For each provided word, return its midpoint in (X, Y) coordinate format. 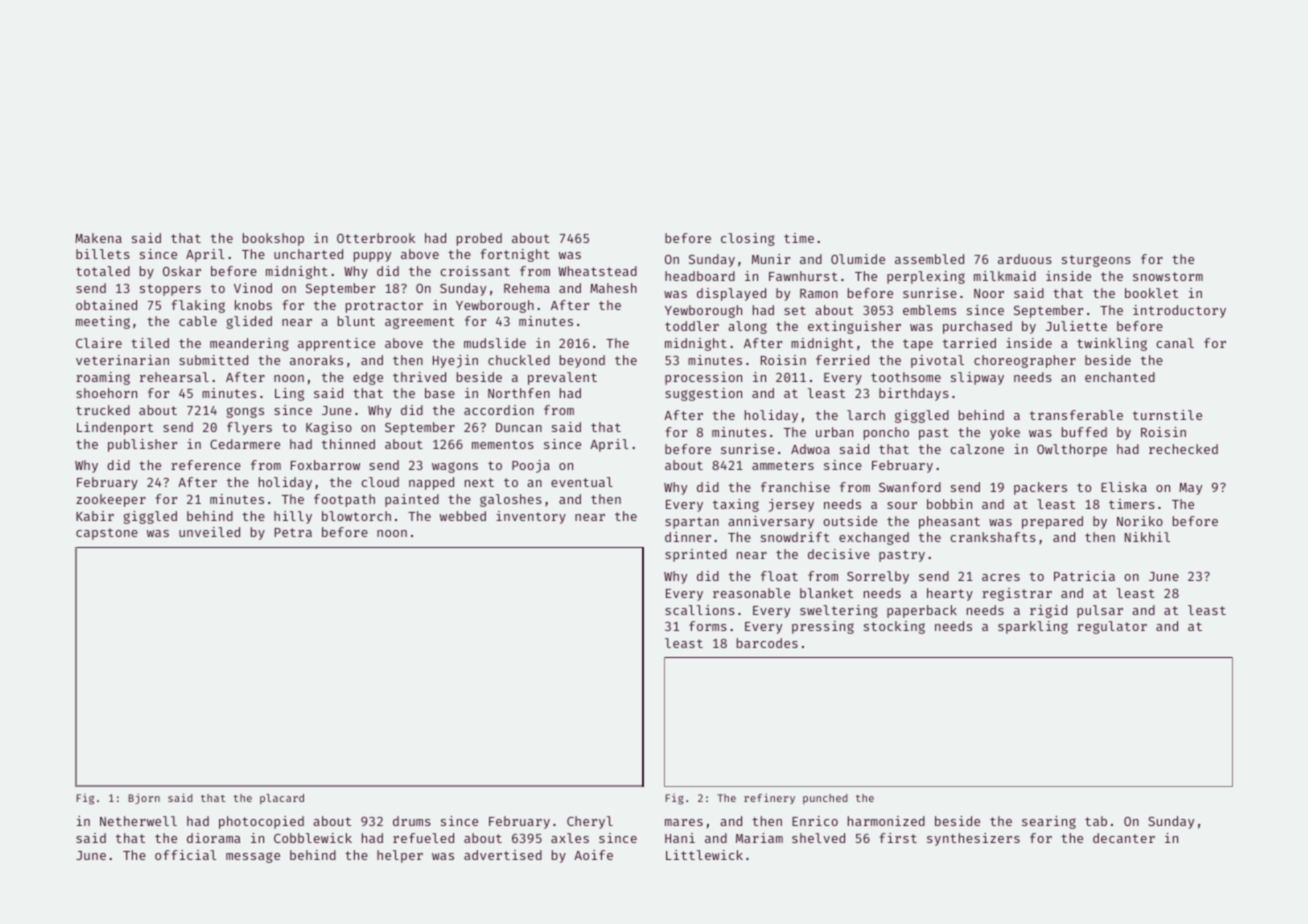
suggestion (703, 394)
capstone (107, 534)
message (253, 857)
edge (368, 378)
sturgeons (1096, 261)
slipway (977, 378)
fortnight (515, 255)
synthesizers (973, 839)
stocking (894, 627)
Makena (98, 238)
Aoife (593, 855)
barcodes (767, 643)
